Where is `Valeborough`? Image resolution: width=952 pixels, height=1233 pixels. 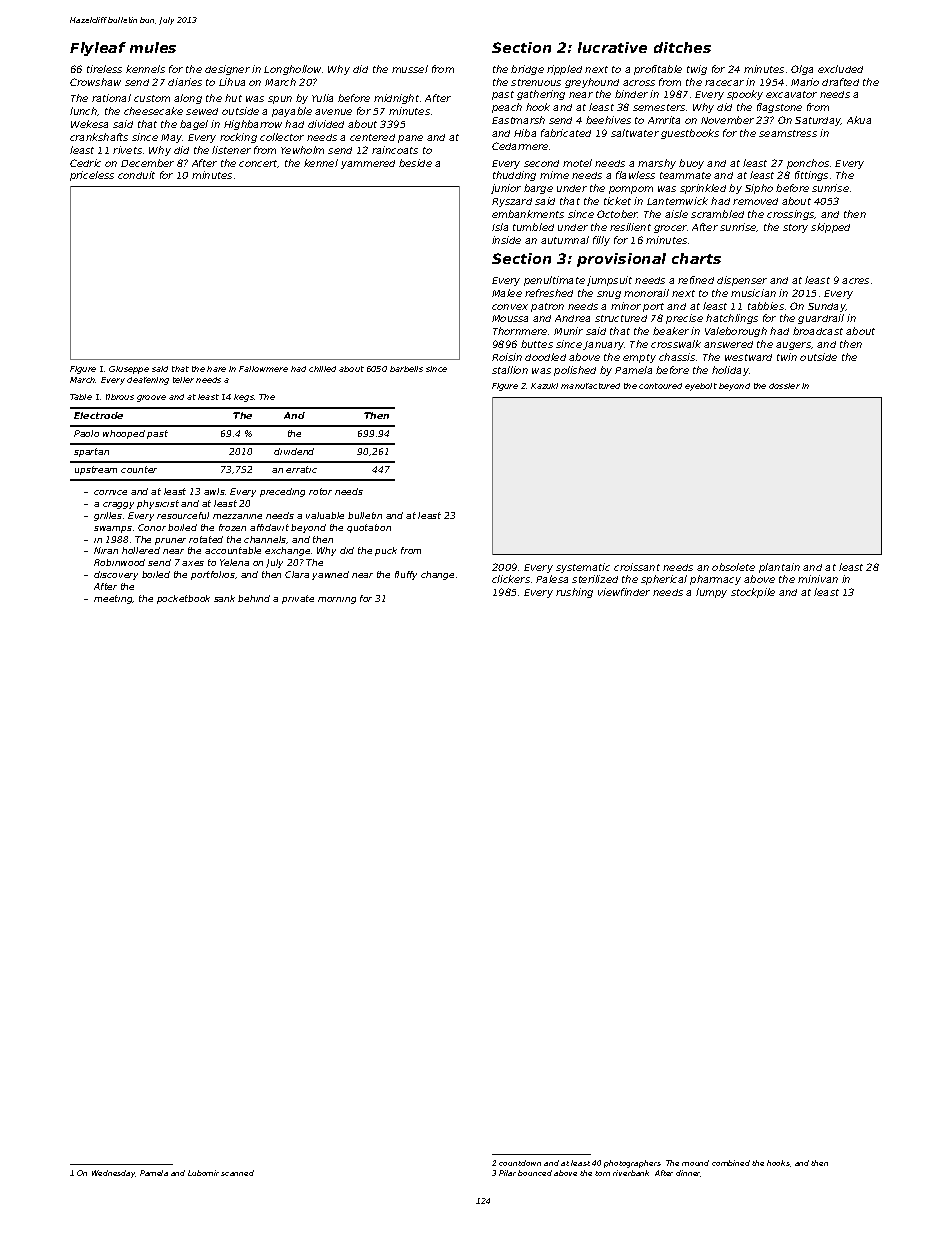
Valeborough is located at coordinates (736, 332).
